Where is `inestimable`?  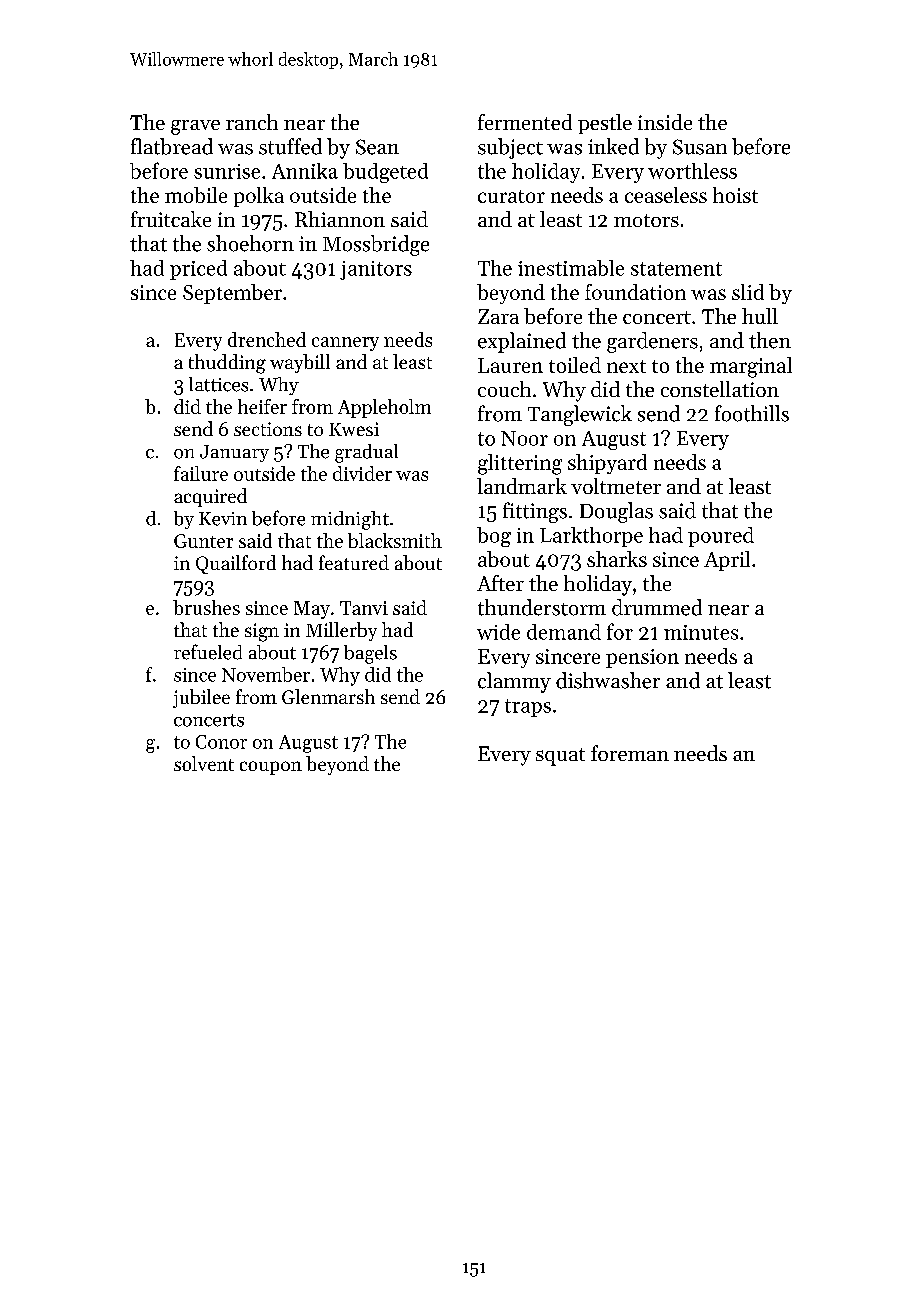 inestimable is located at coordinates (571, 268).
